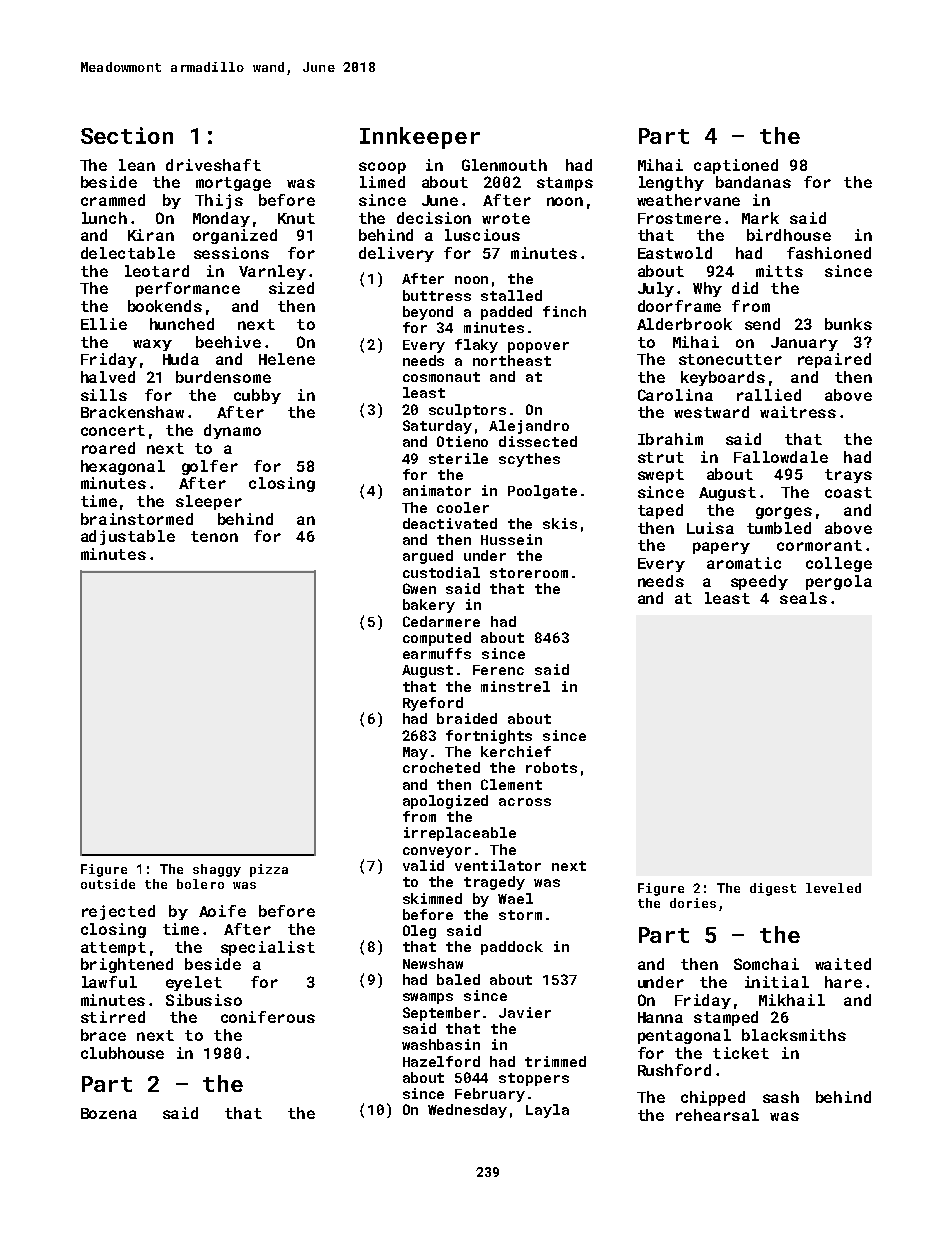 This image has height=1233, width=952. I want to click on beehive, so click(228, 342).
